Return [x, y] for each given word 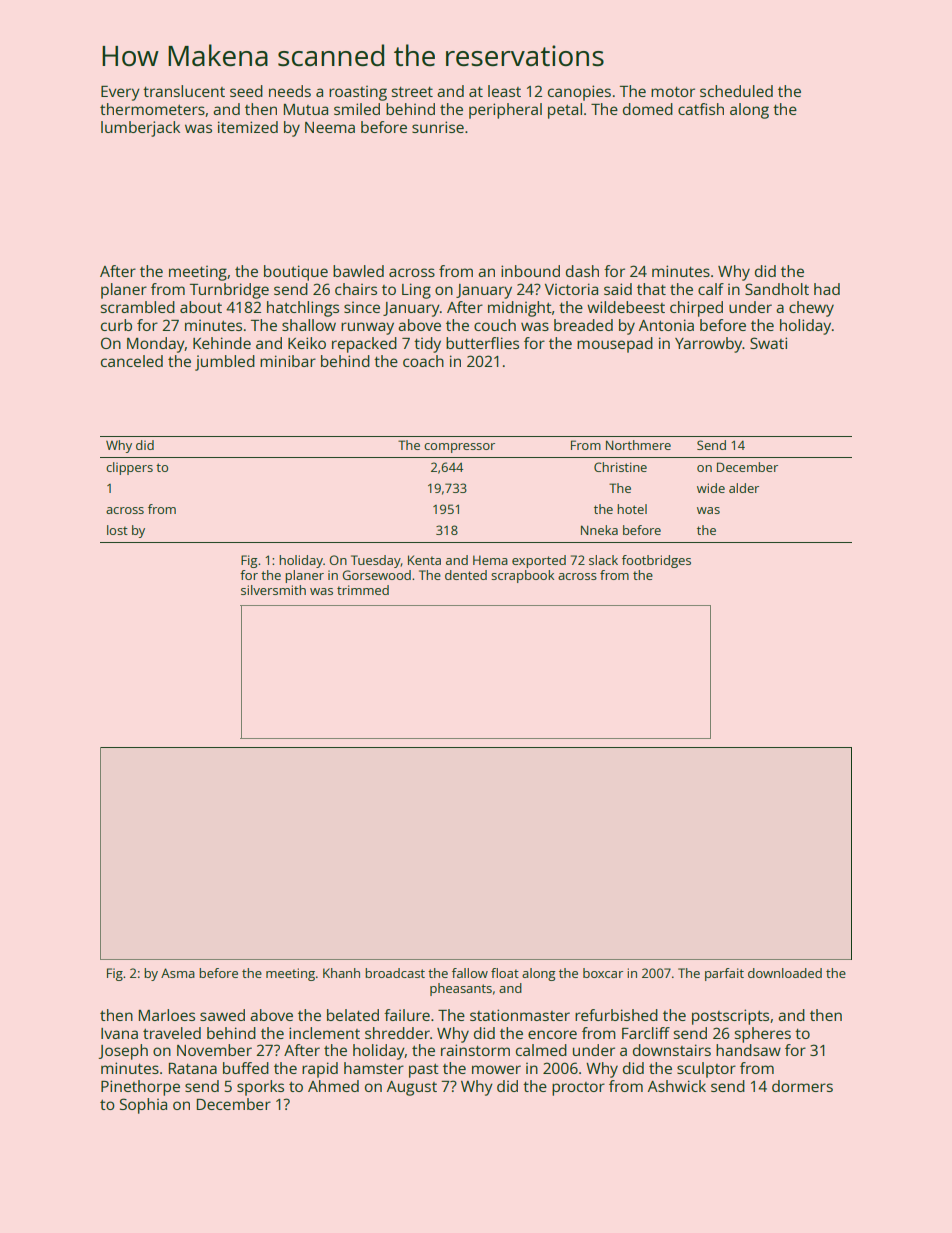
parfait [724, 974]
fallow [470, 973]
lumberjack [140, 129]
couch [495, 325]
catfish [701, 109]
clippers [129, 468]
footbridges [656, 561]
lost [117, 530]
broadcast [395, 973]
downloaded [785, 973]
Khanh [341, 973]
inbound [530, 271]
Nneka [599, 530]
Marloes [167, 1015]
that [651, 289]
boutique [296, 273]
